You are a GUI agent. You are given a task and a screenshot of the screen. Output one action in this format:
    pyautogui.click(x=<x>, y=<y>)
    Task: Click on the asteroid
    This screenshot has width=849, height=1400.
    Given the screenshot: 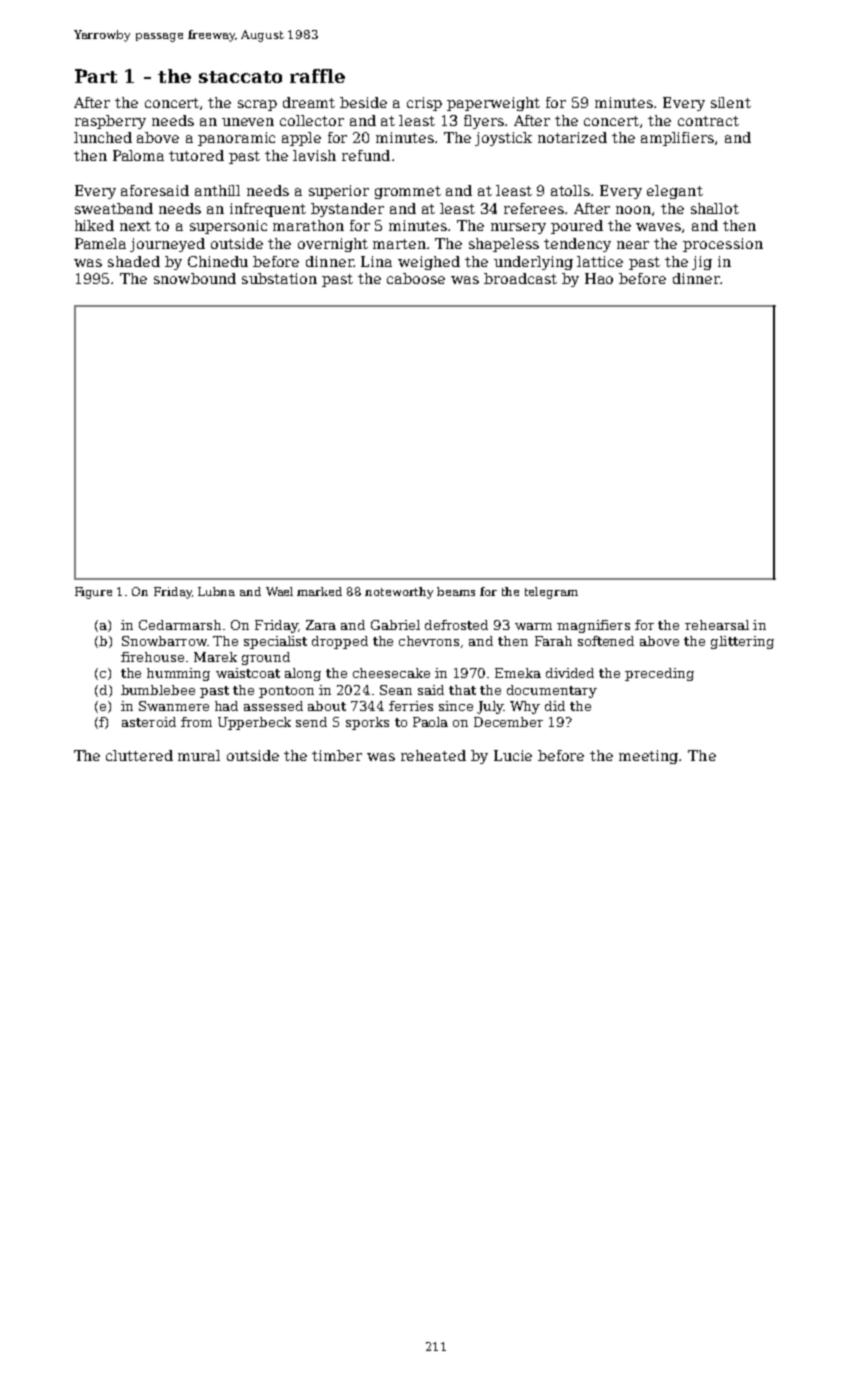 What is the action you would take?
    pyautogui.click(x=149, y=722)
